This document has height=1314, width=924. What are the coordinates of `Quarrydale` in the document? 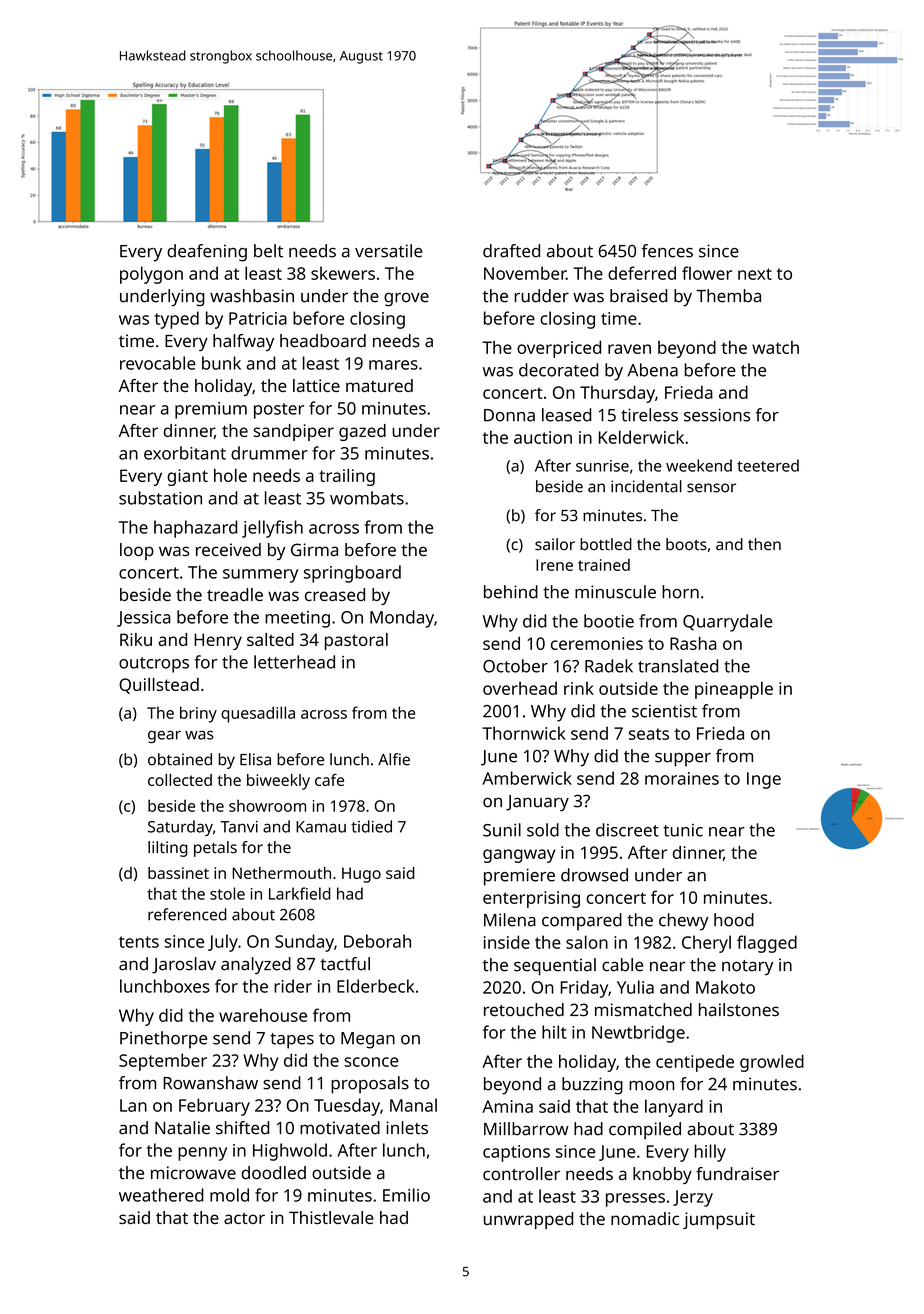 It's located at (727, 623).
